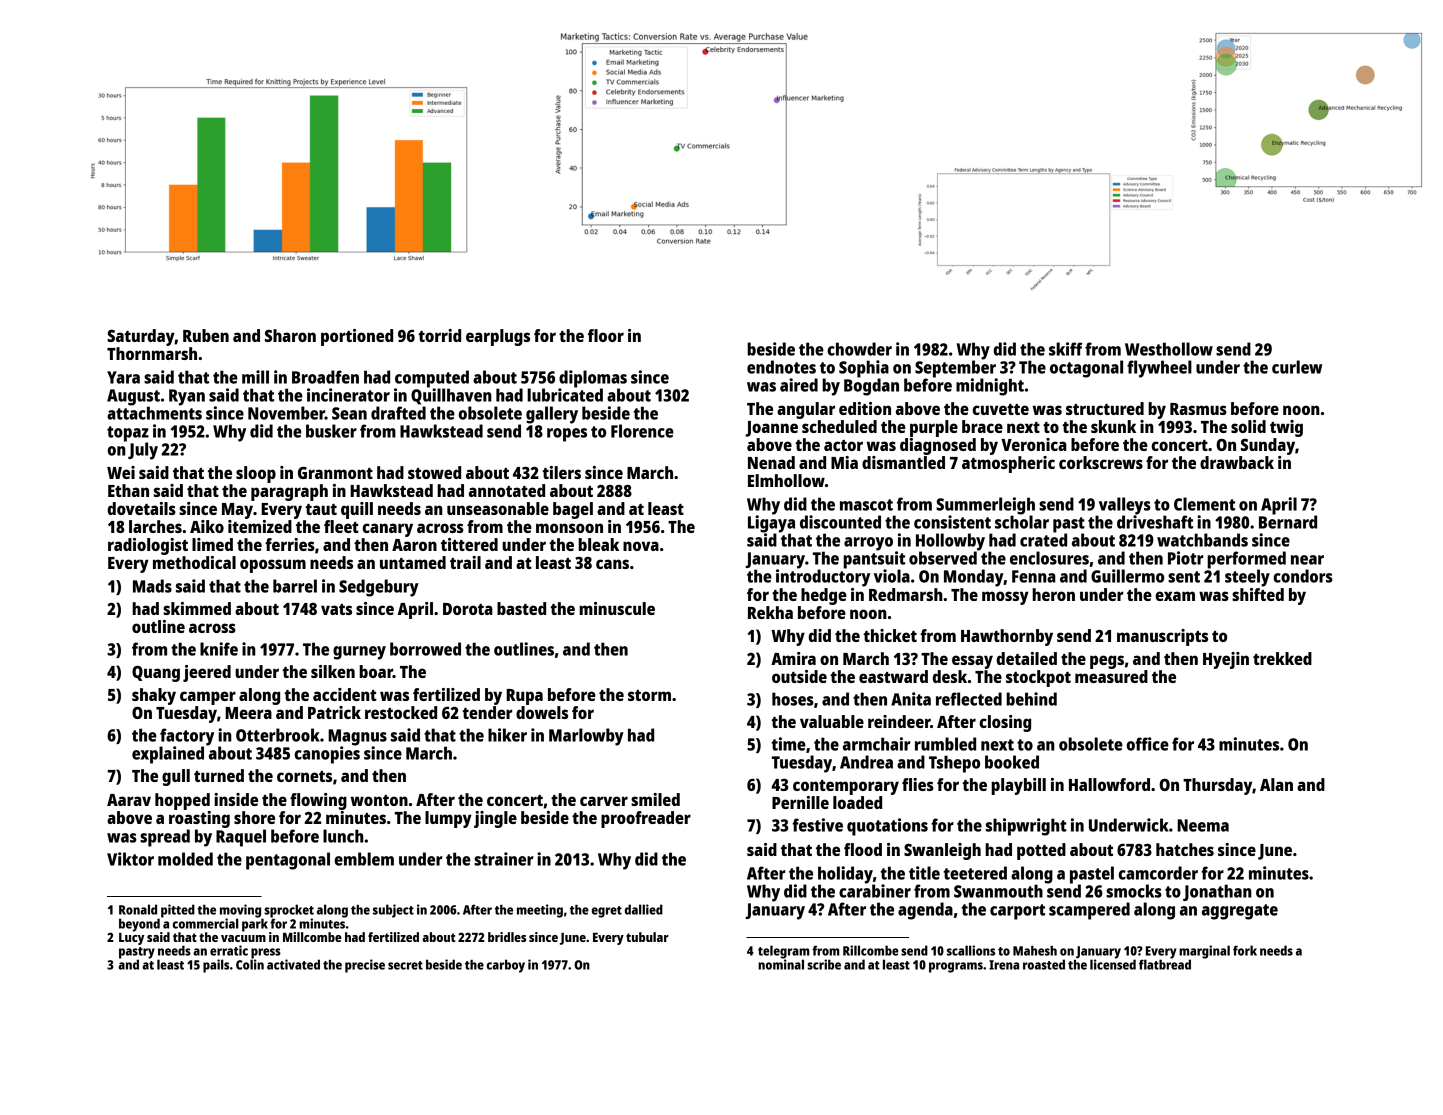 This screenshot has height=1115, width=1443. I want to click on strainer, so click(503, 859).
